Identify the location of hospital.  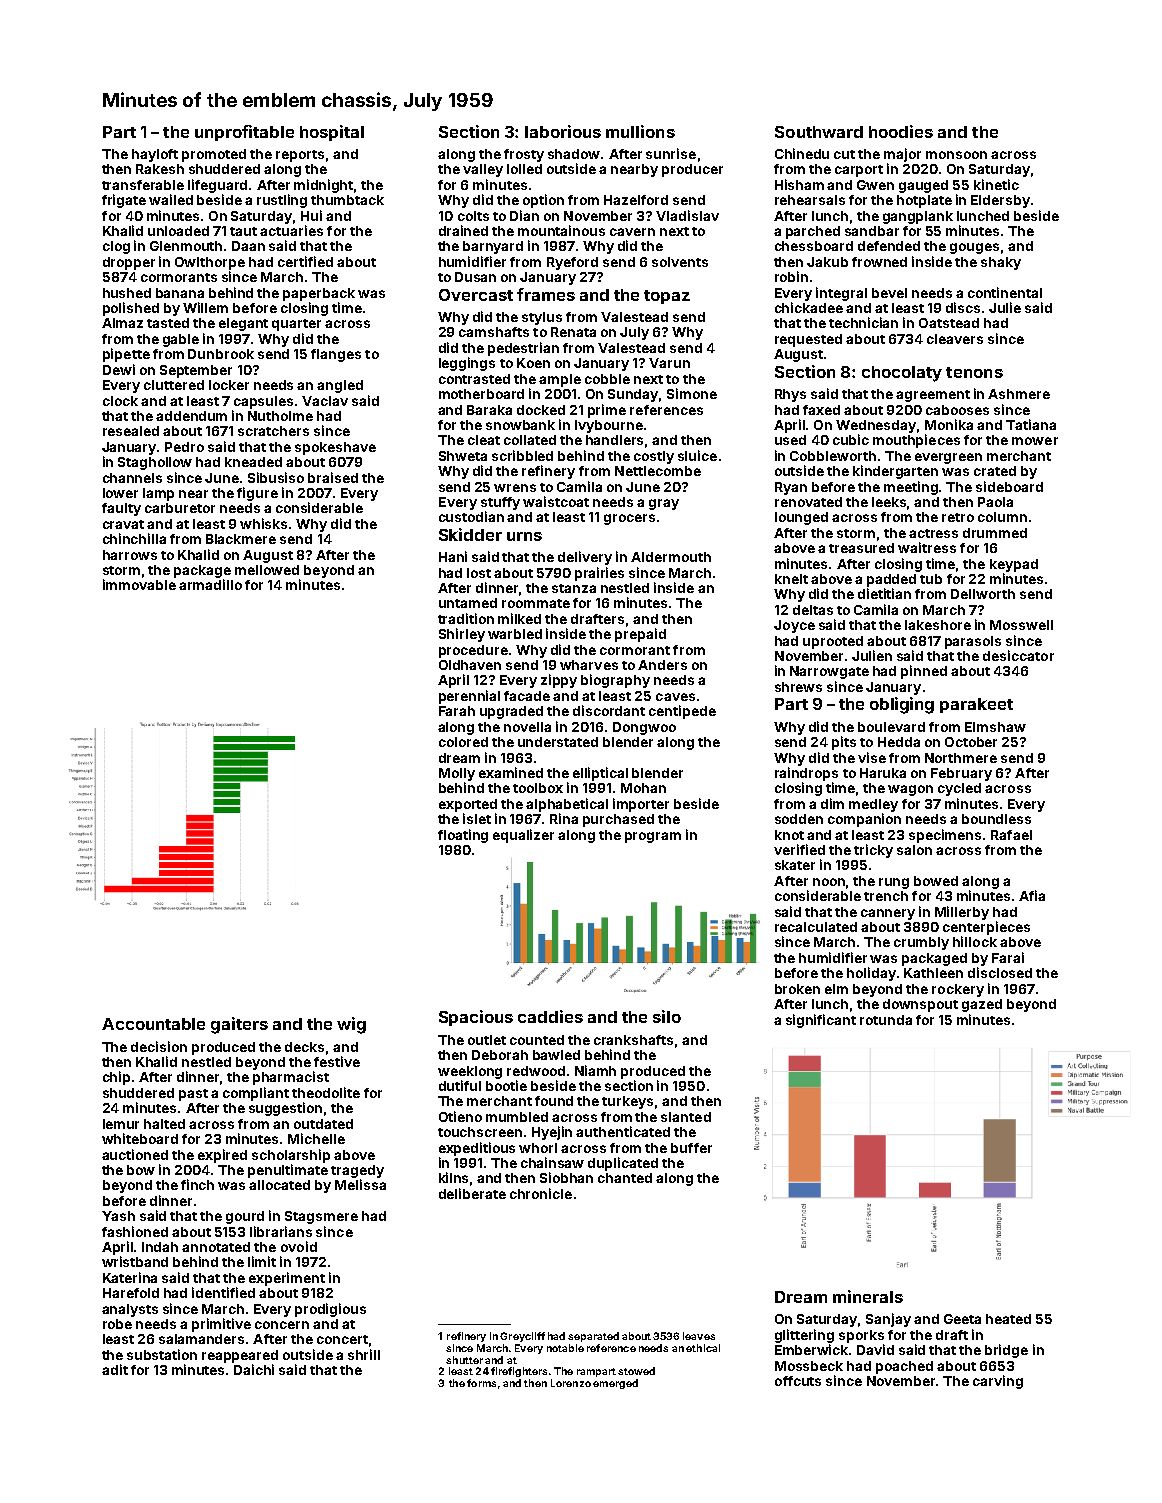
(332, 133).
